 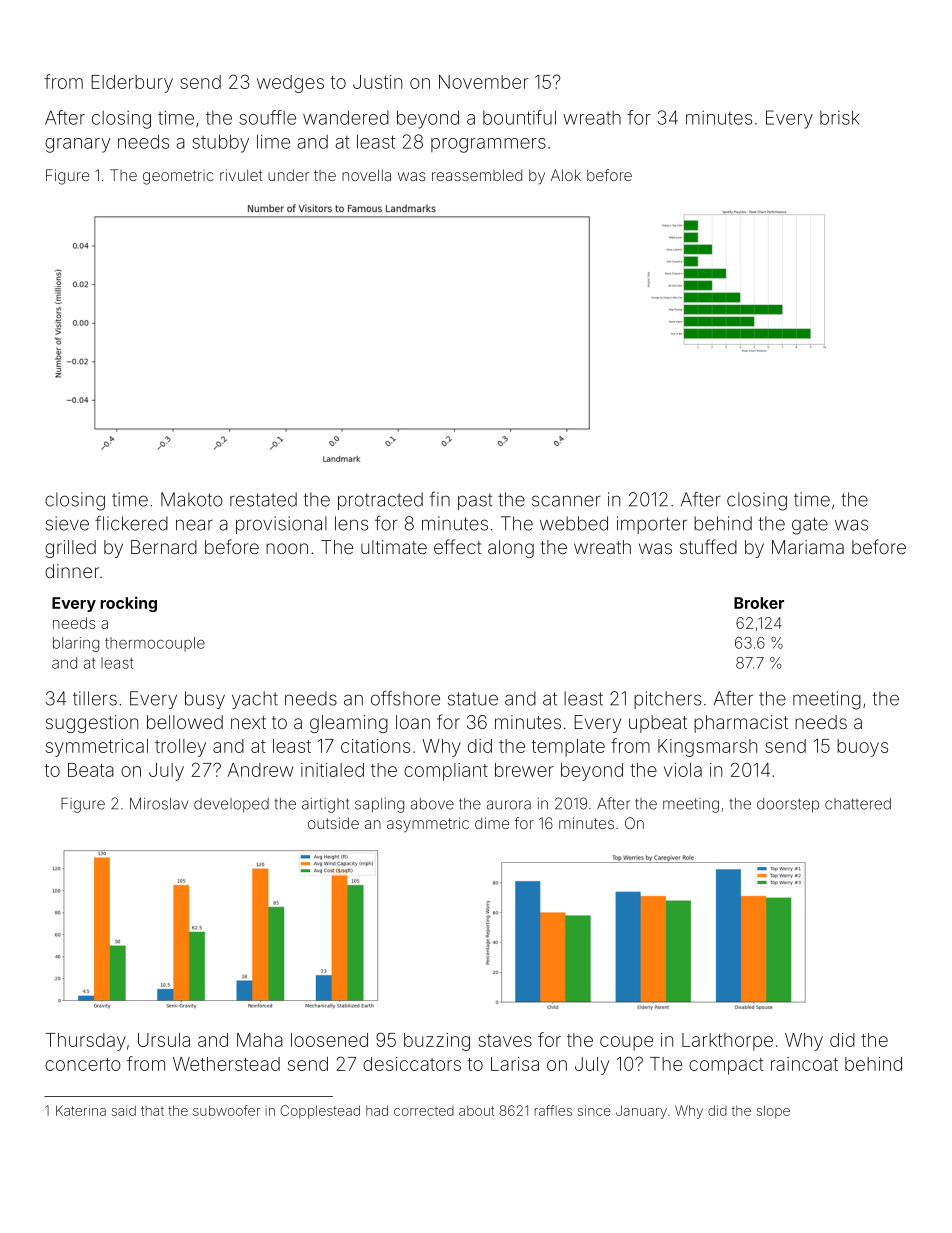 What do you see at coordinates (839, 117) in the image?
I see `brisk` at bounding box center [839, 117].
